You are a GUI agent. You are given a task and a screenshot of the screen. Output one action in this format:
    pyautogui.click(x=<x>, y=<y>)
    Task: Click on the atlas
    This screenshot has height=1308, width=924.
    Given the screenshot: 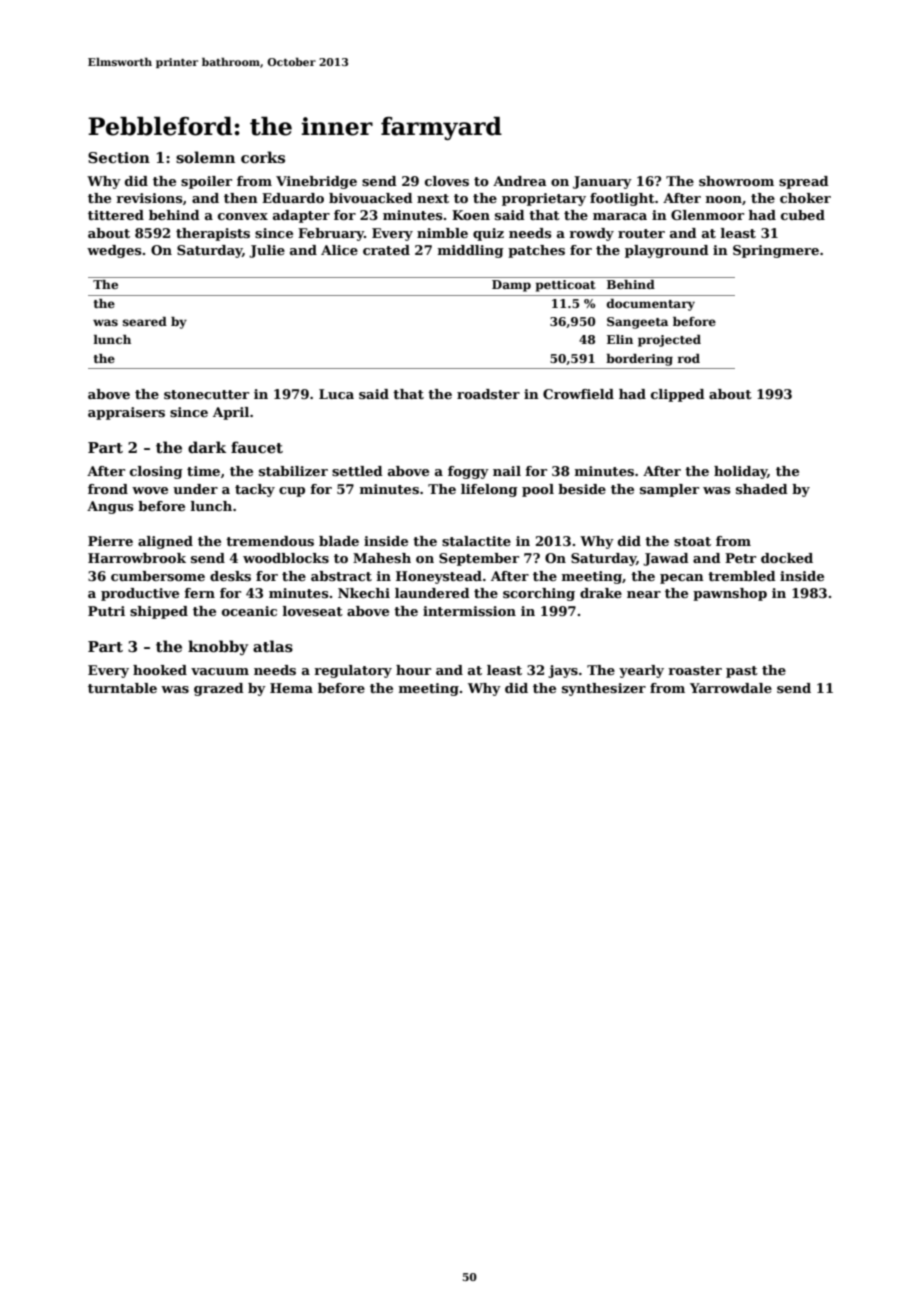 What is the action you would take?
    pyautogui.click(x=273, y=646)
